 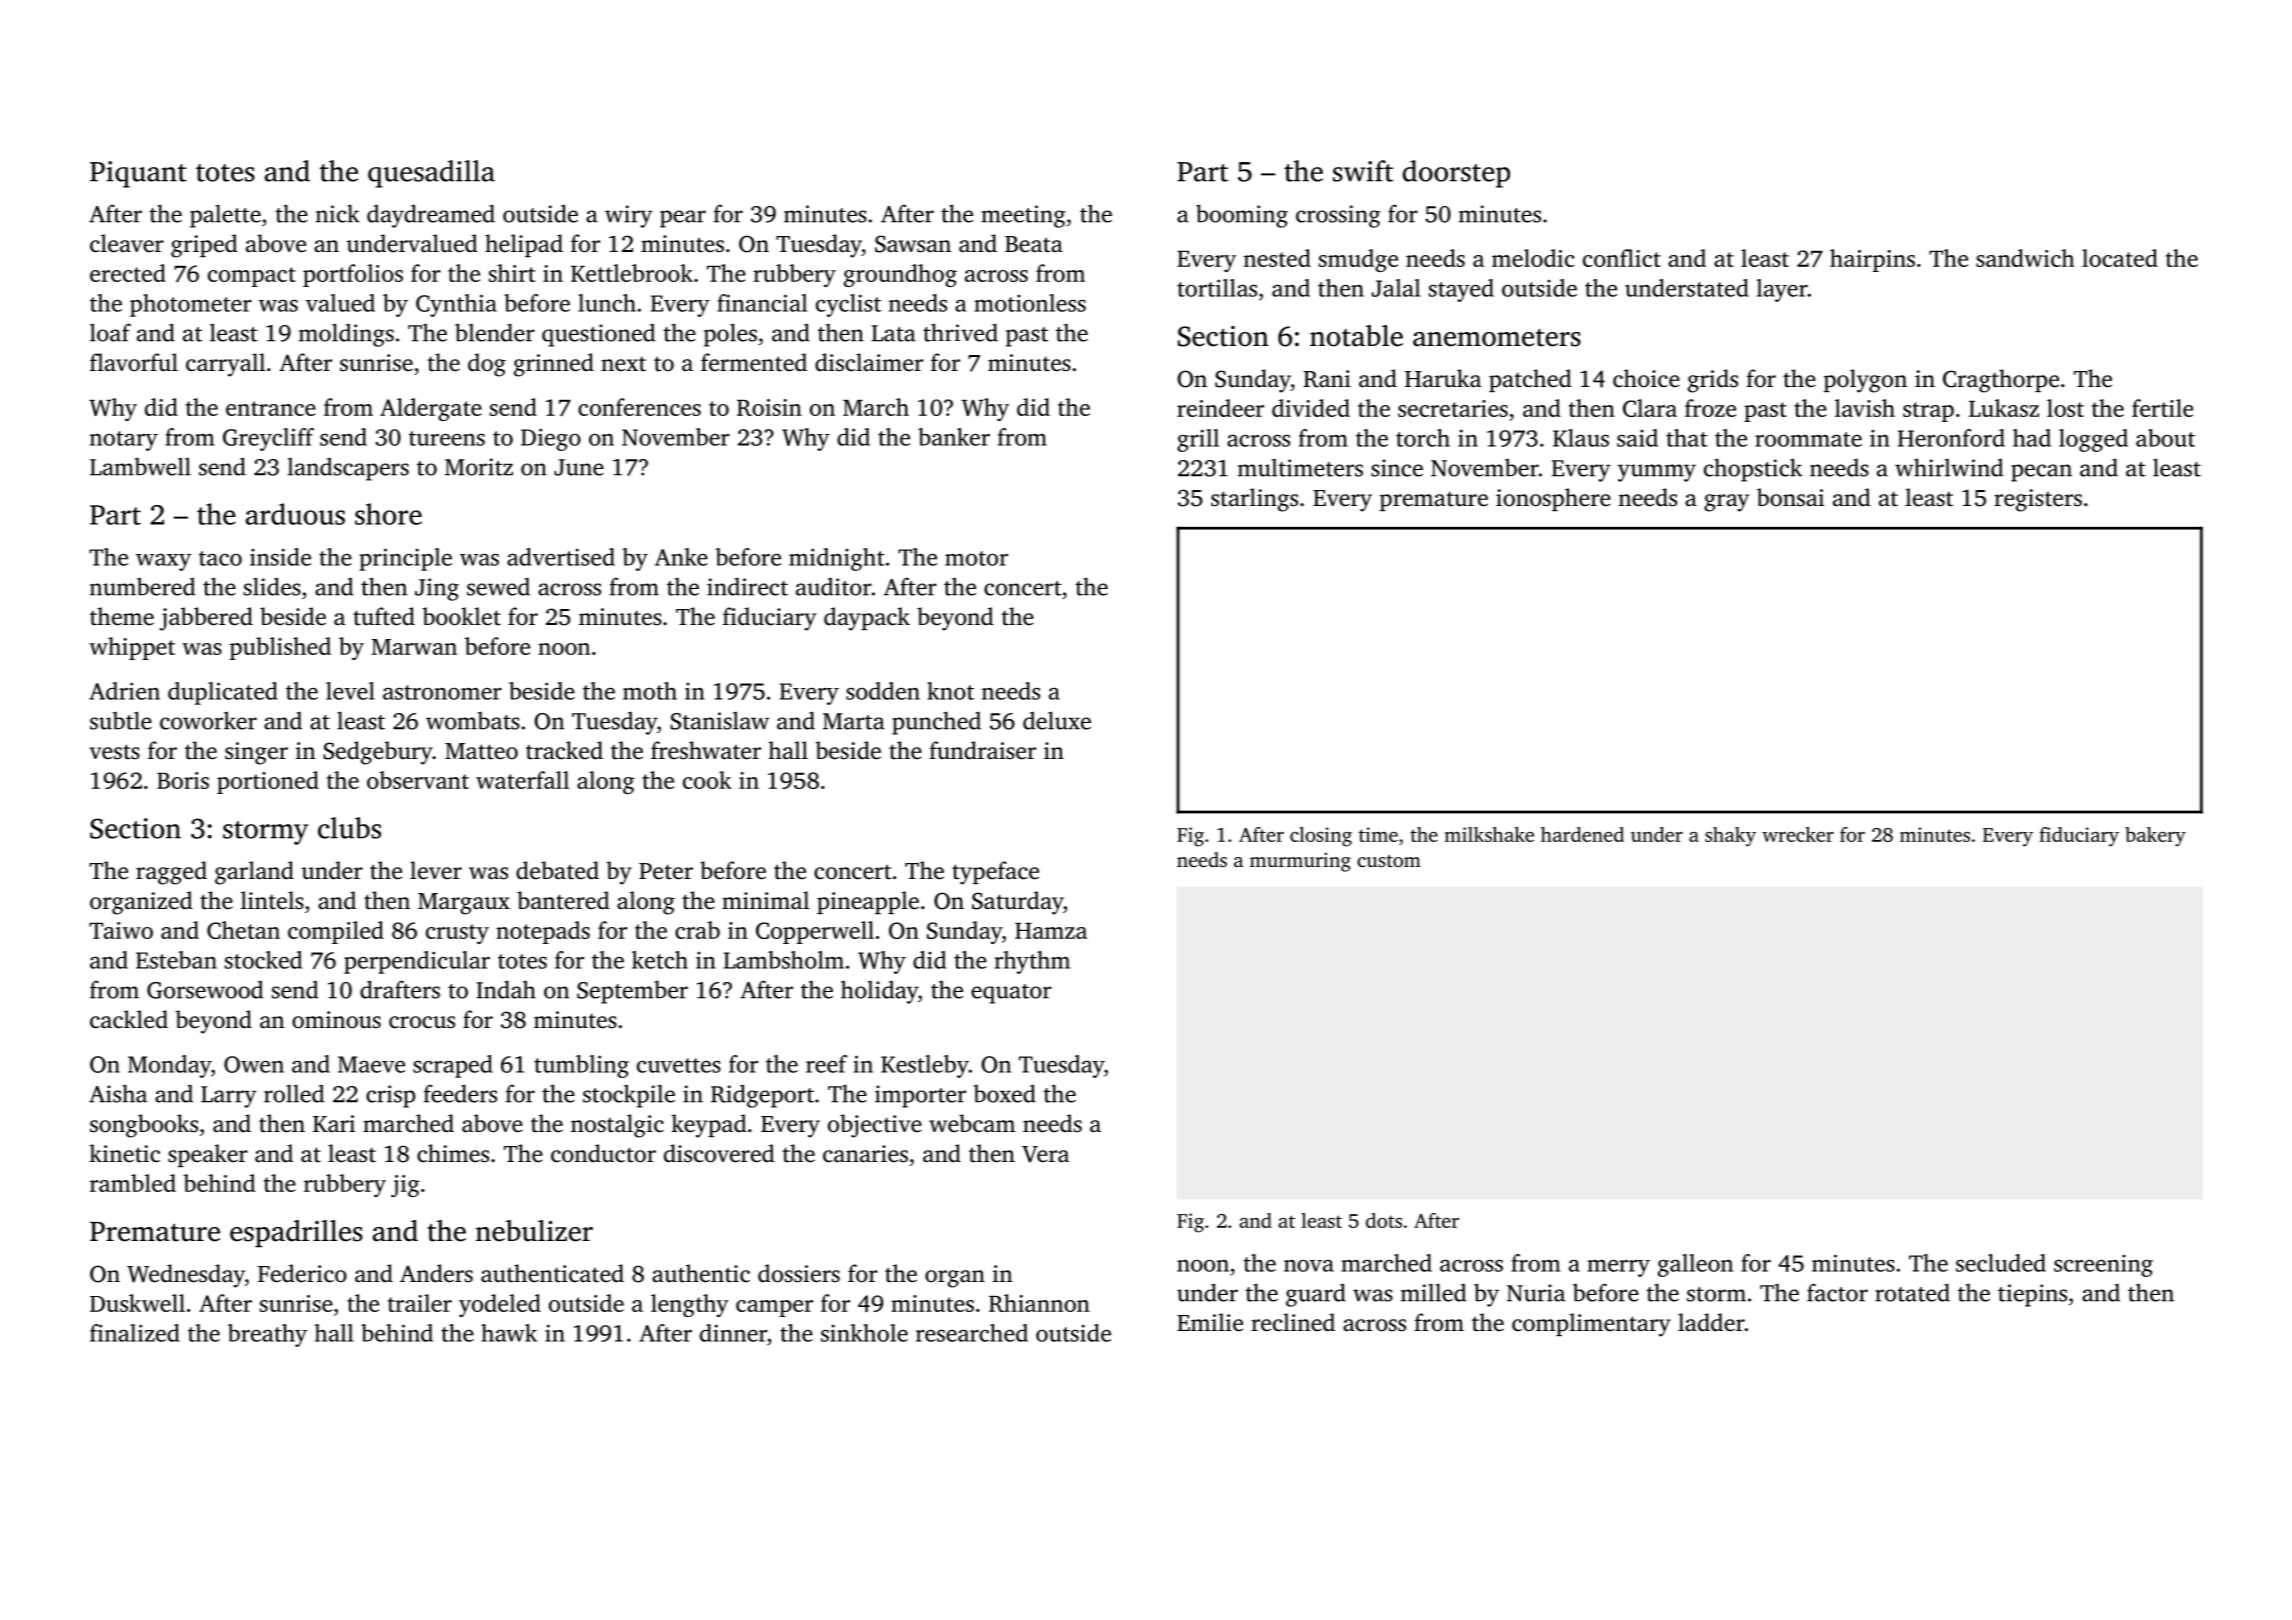 I want to click on nebulizer, so click(x=534, y=1231).
